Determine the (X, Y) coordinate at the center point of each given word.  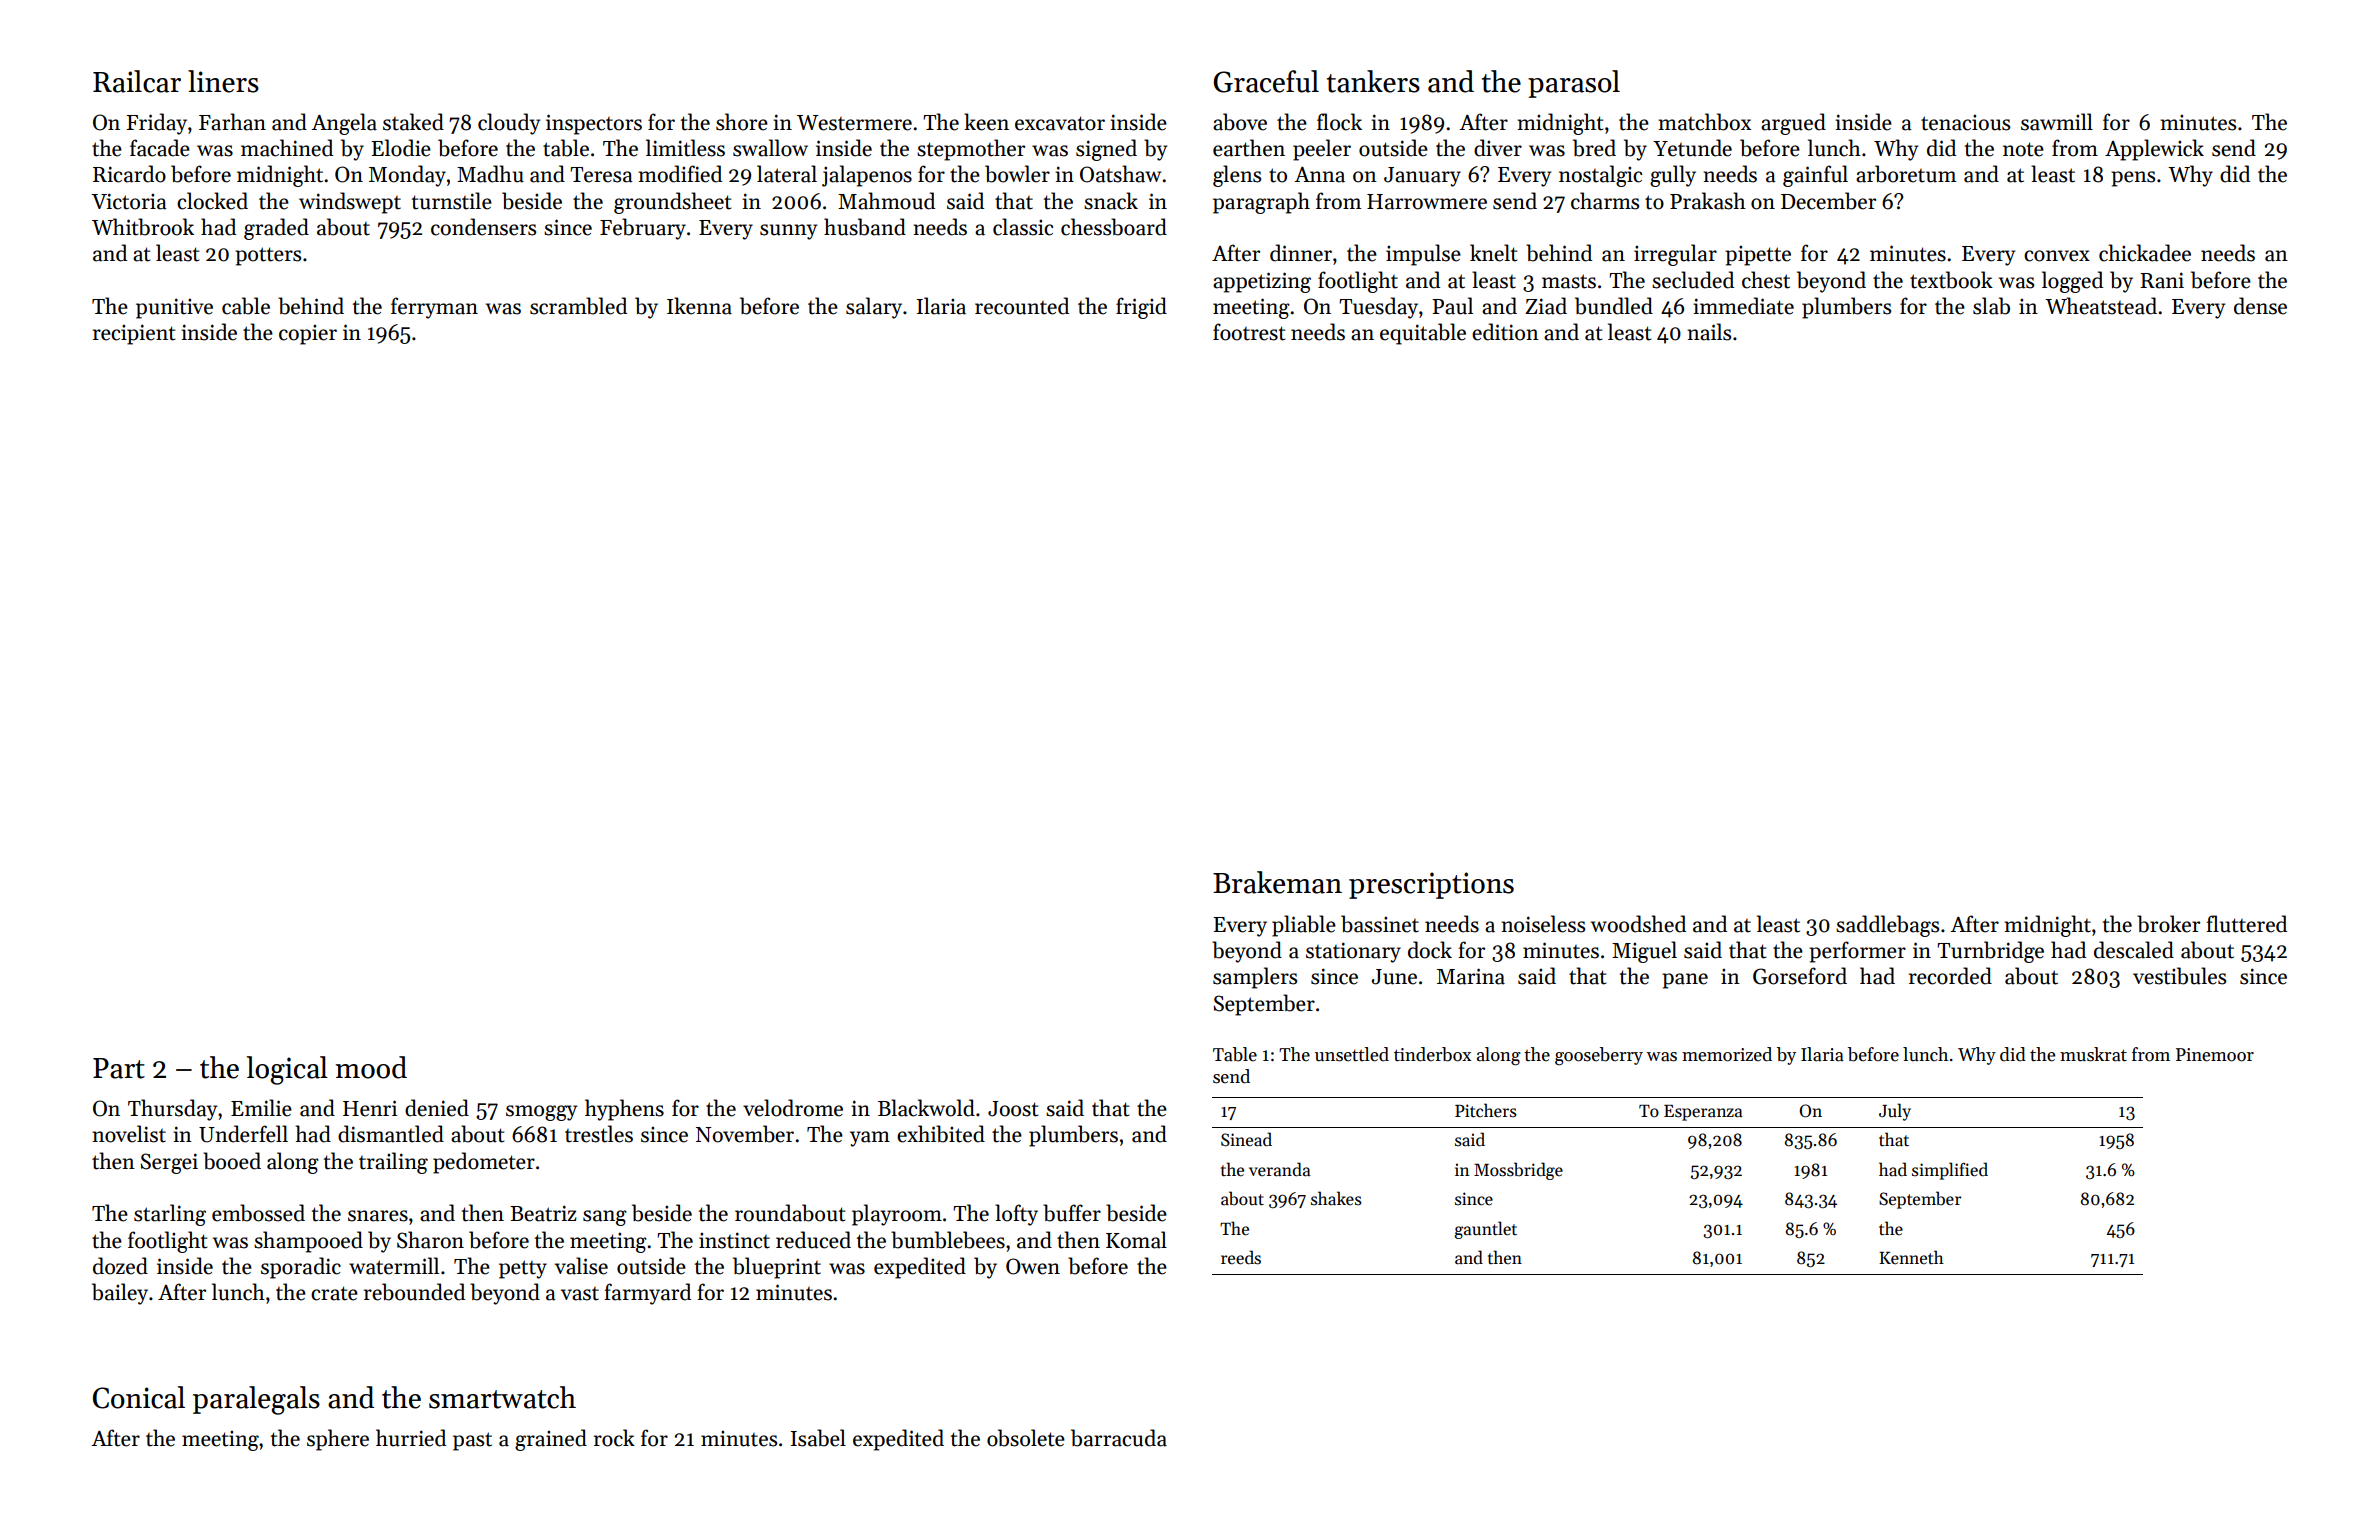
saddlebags (1887, 926)
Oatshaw (1120, 174)
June (1394, 977)
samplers (1255, 978)
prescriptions (1431, 885)
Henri (370, 1108)
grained (551, 1440)
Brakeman (1277, 882)
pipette (1758, 255)
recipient (134, 334)
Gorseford (1800, 976)
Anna (1319, 175)
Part (119, 1068)
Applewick (2154, 150)
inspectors (594, 124)
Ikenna (699, 306)
